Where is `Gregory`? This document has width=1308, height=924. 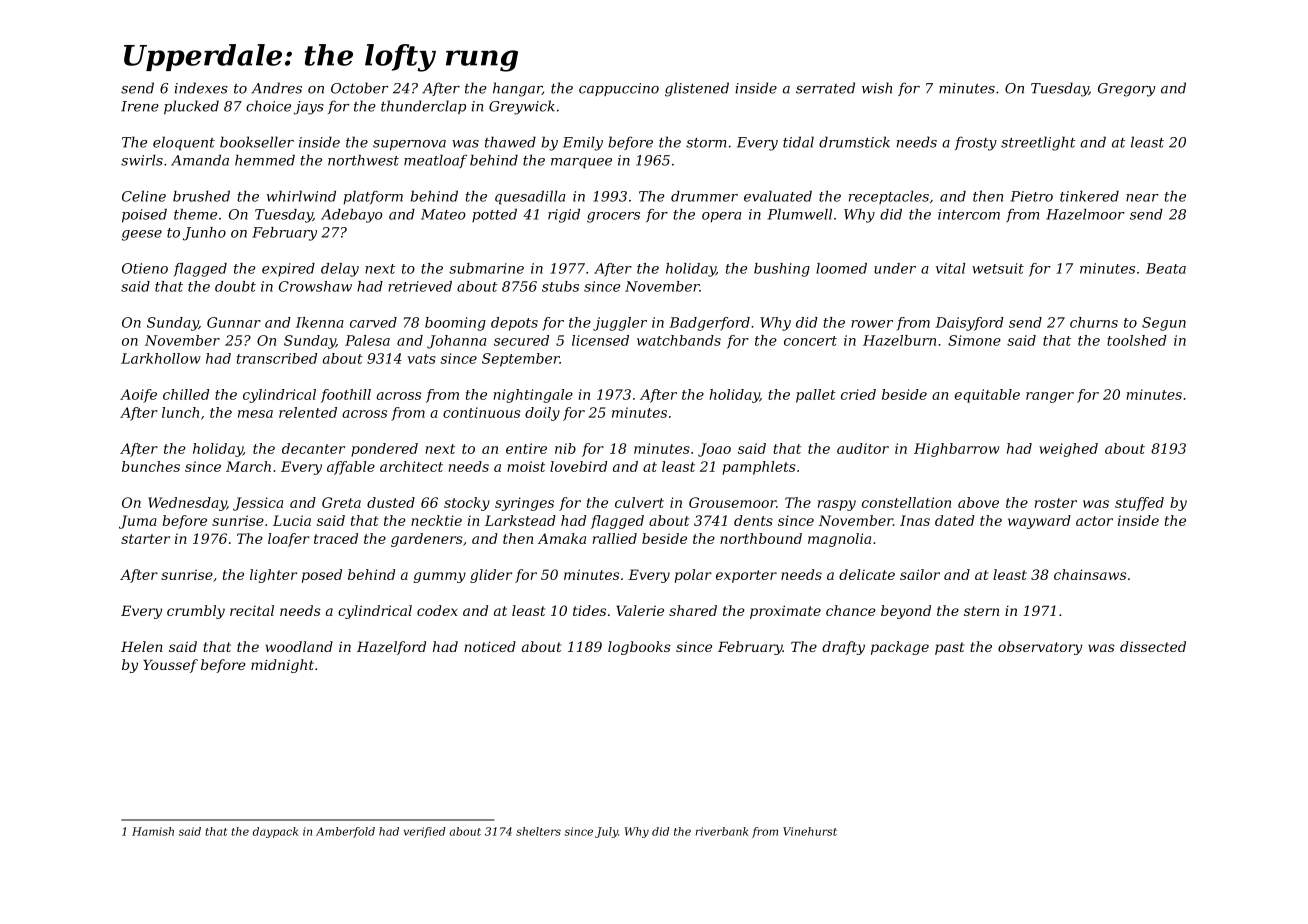
Gregory is located at coordinates (1127, 90).
